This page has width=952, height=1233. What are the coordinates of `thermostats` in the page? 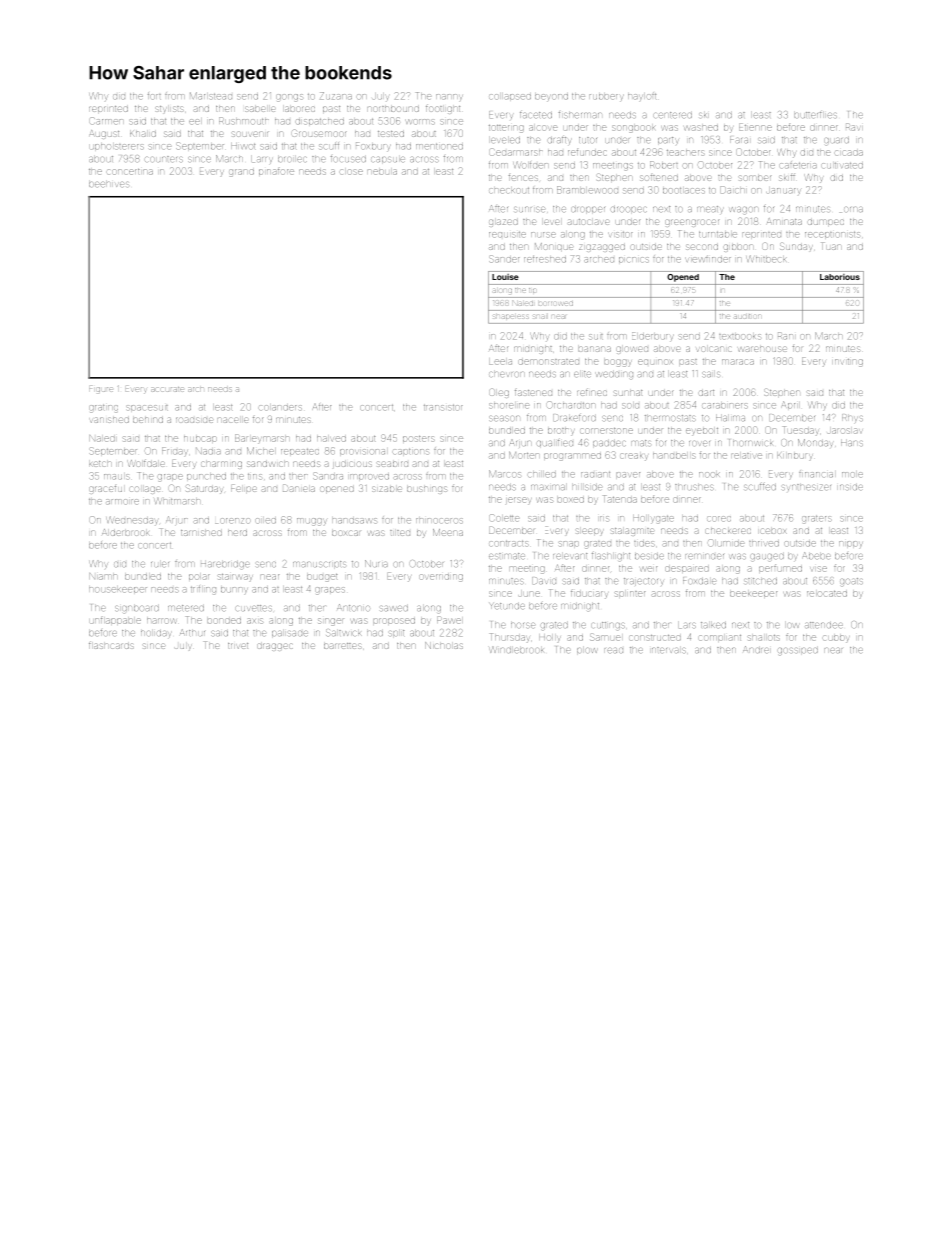 It's located at (670, 418).
